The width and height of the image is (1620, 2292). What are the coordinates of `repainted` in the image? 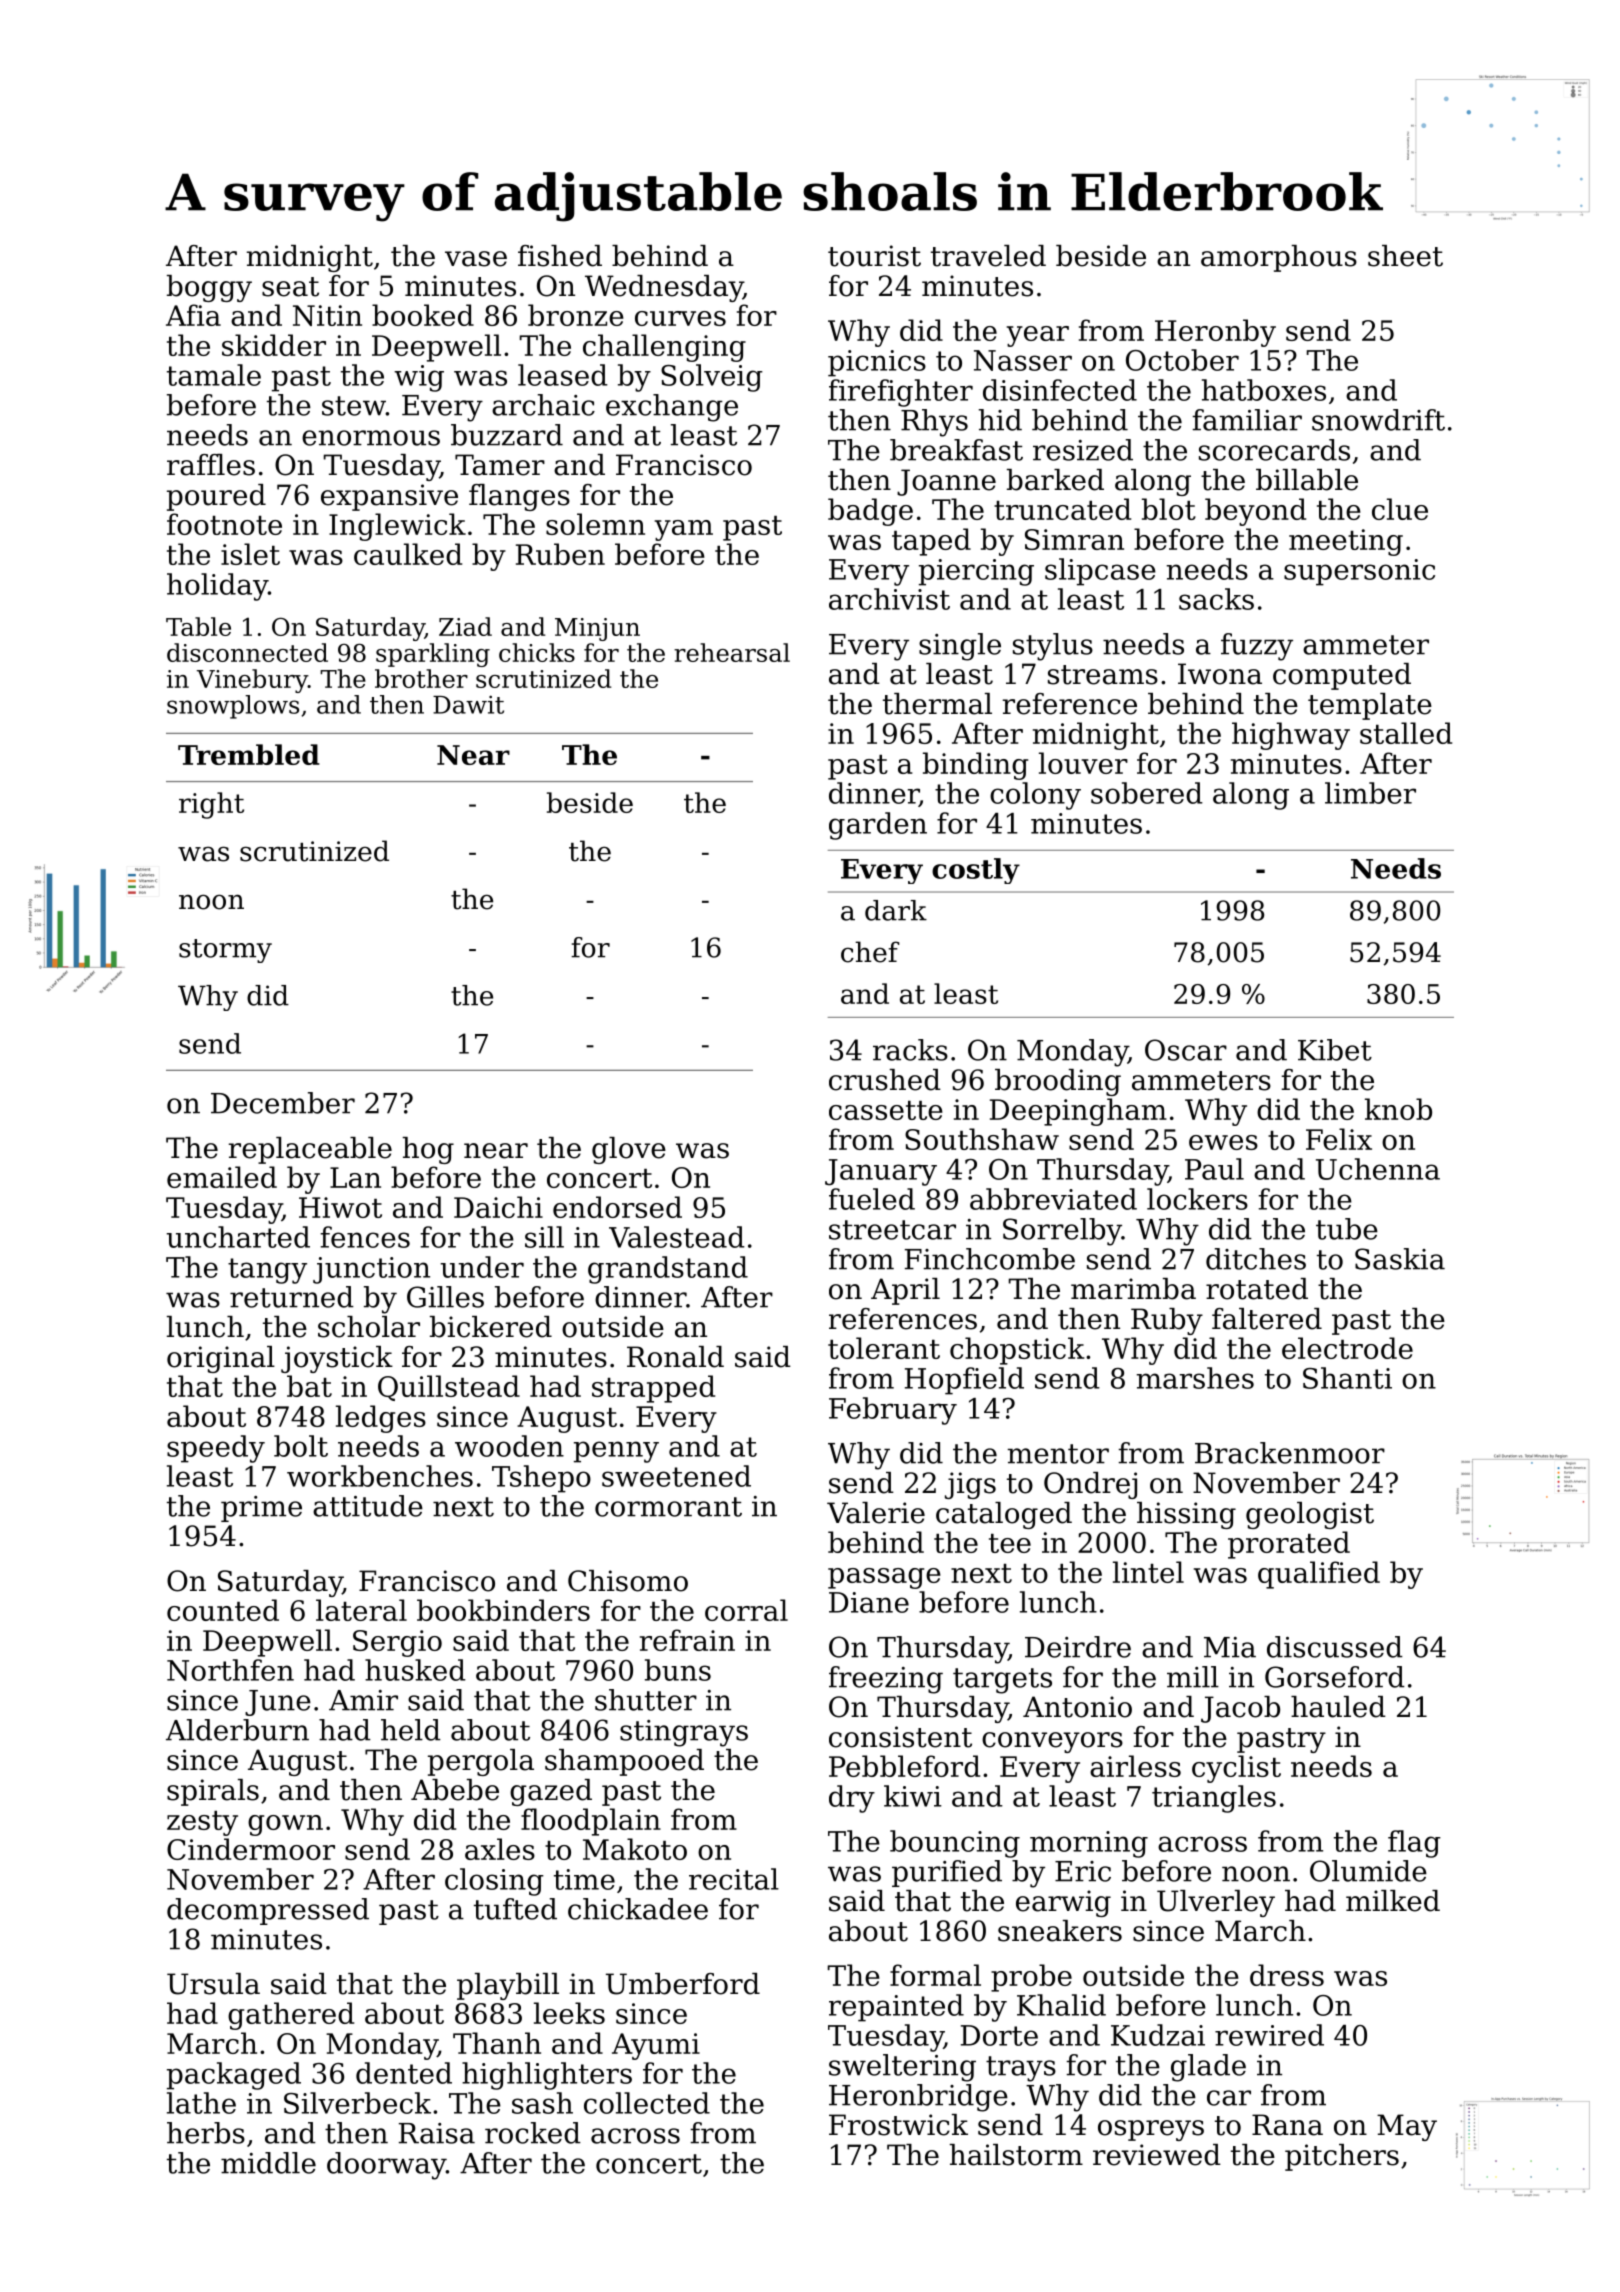 It's located at (896, 2008).
